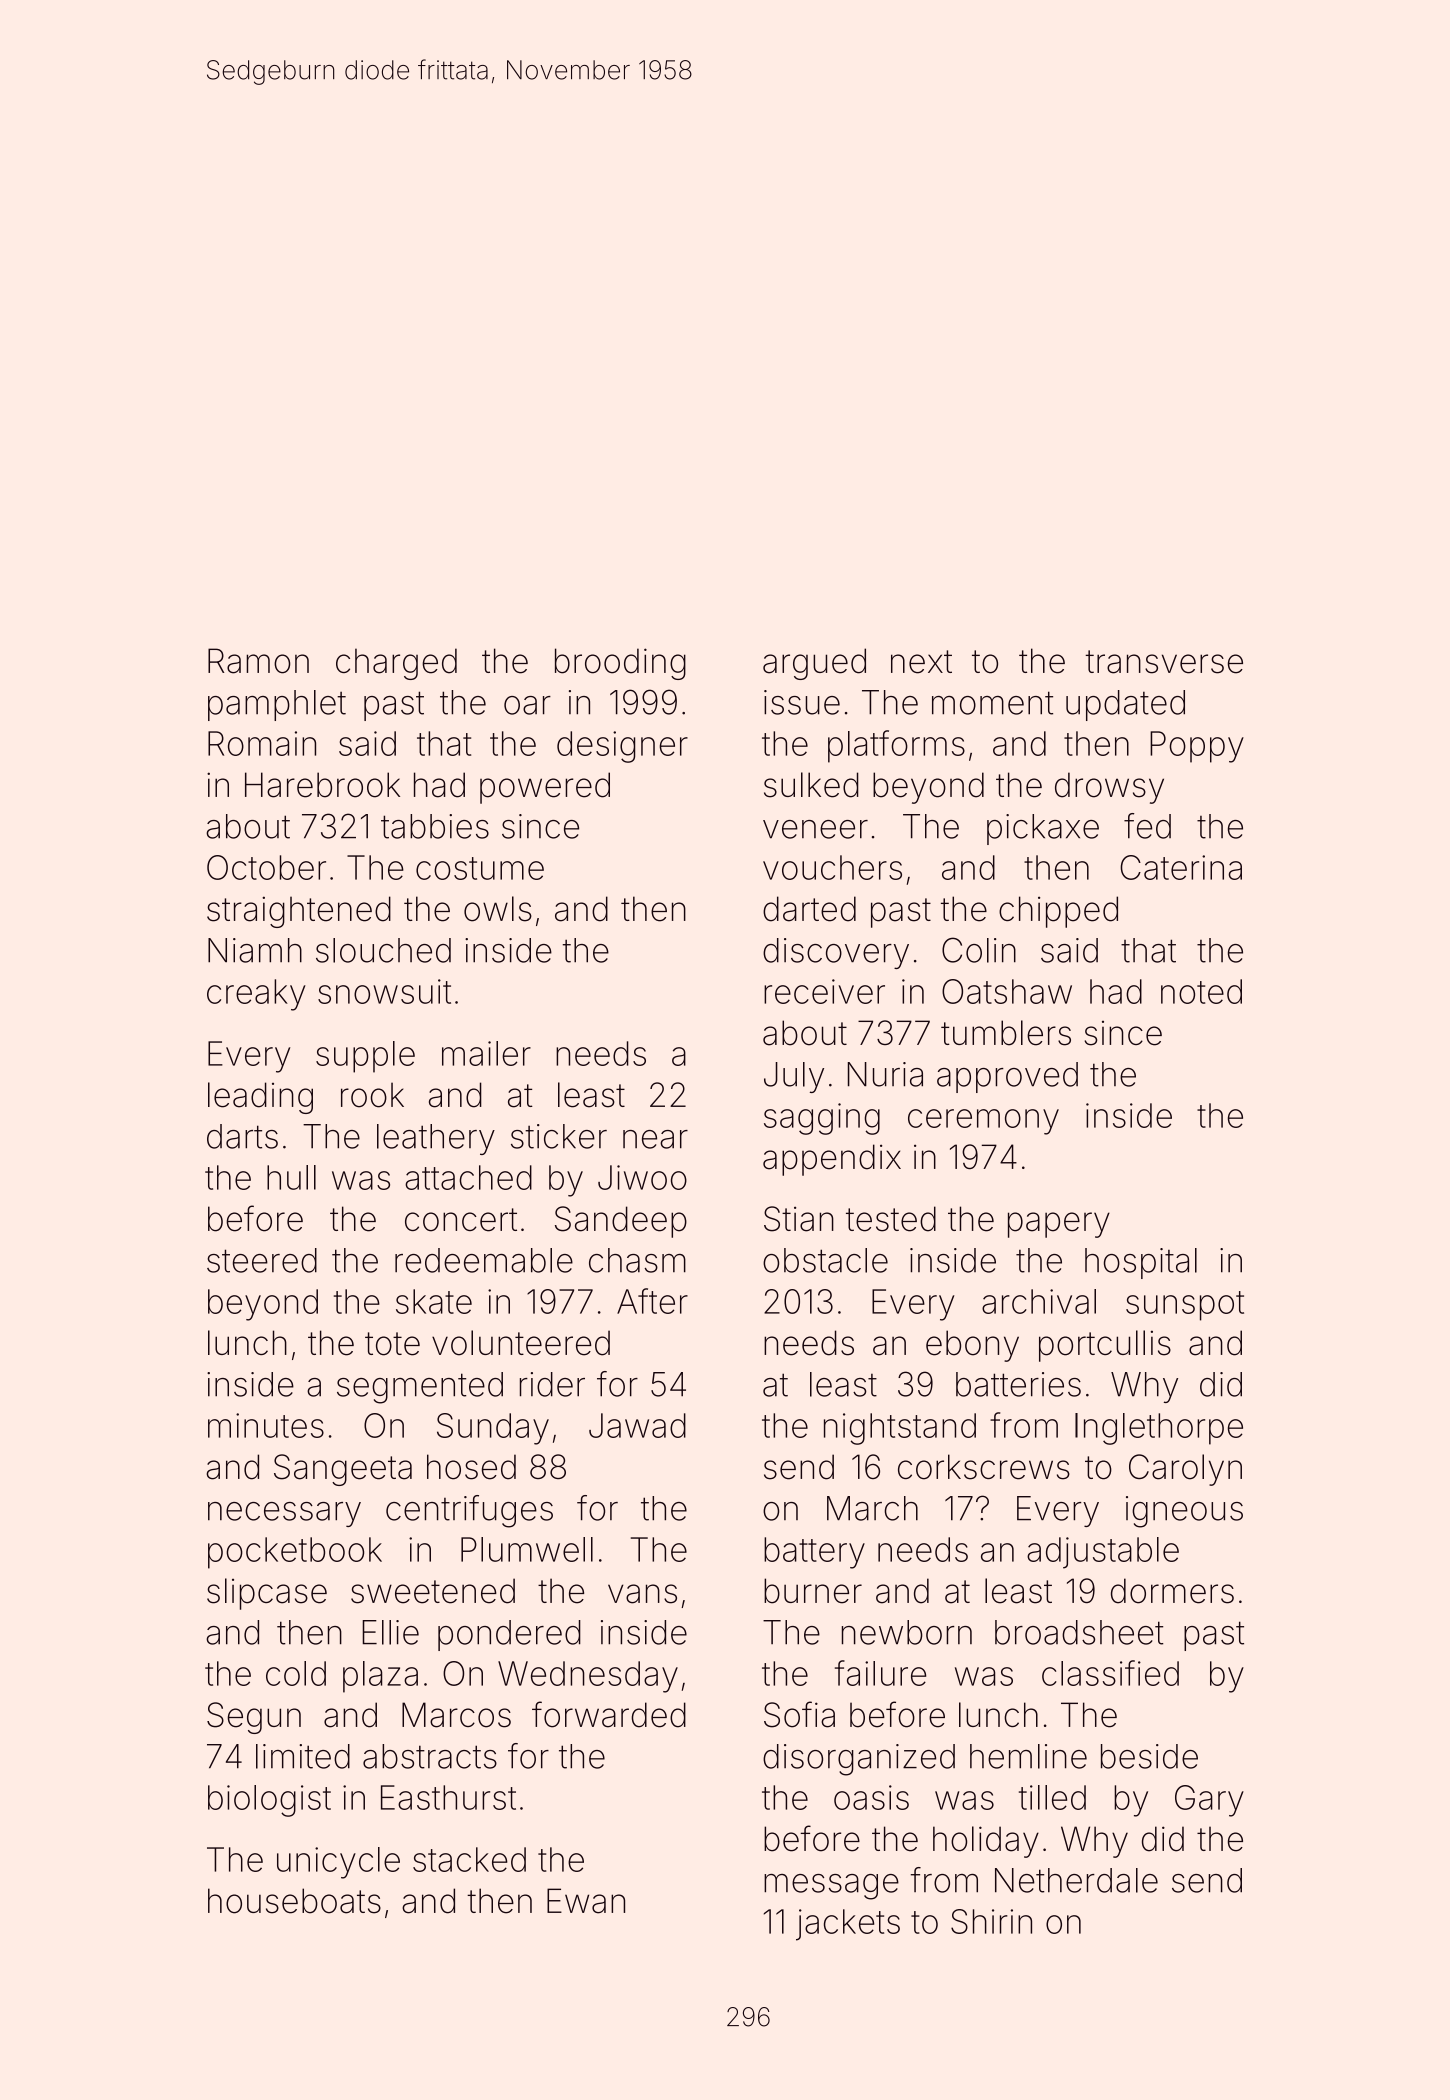  What do you see at coordinates (802, 702) in the screenshot?
I see `issue` at bounding box center [802, 702].
